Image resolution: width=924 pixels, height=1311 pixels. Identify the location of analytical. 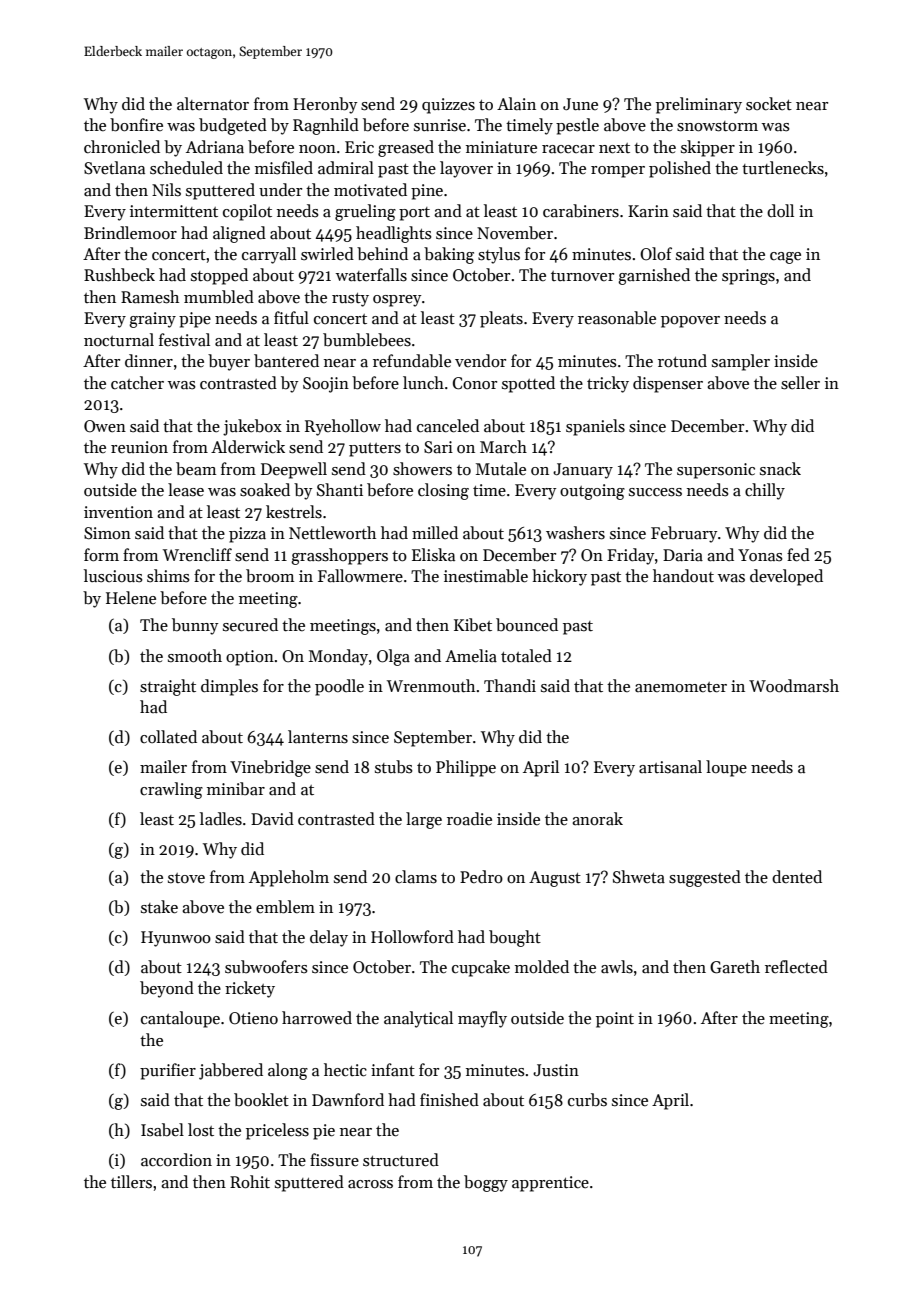
(418, 1019).
